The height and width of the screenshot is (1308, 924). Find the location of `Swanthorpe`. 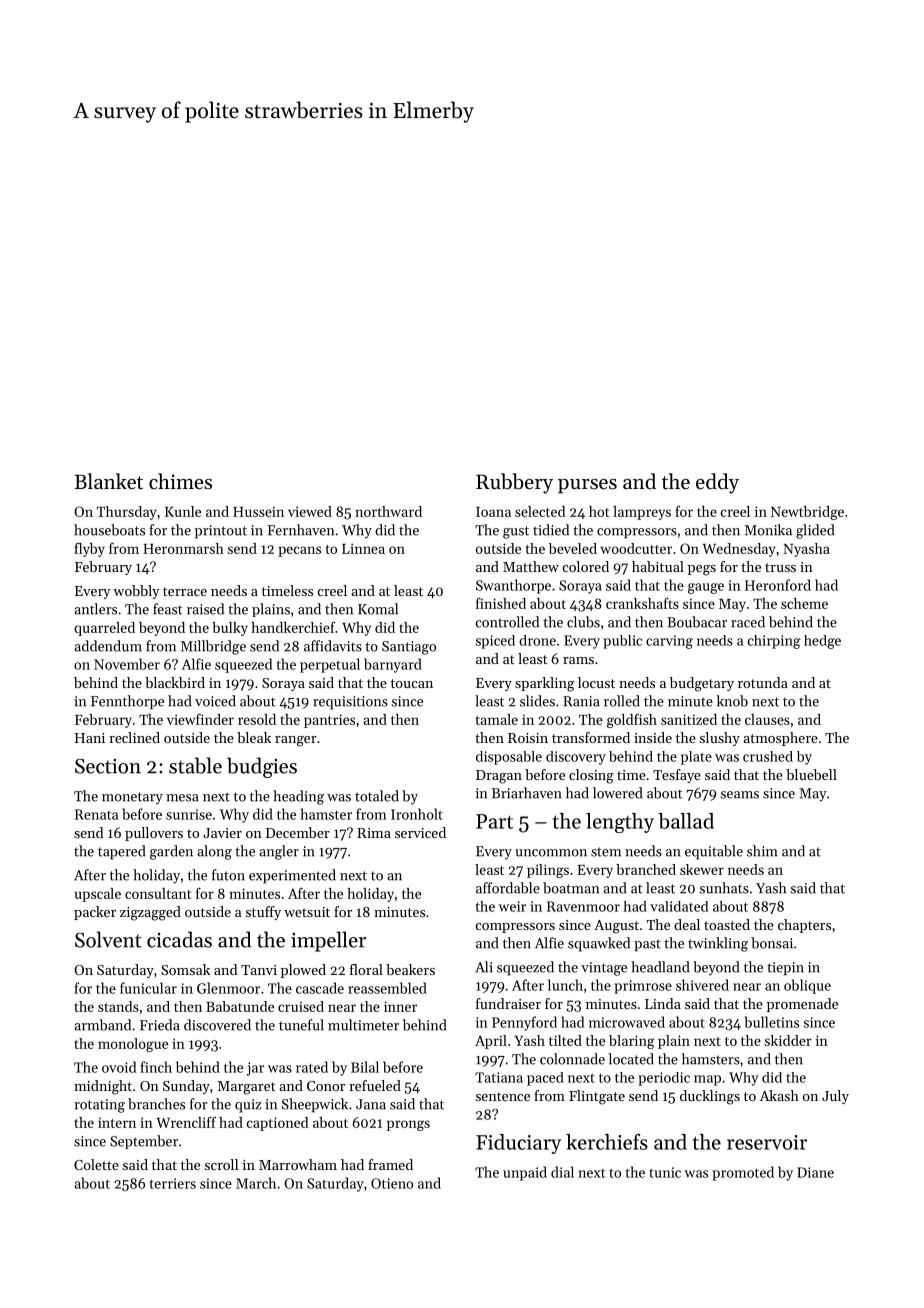

Swanthorpe is located at coordinates (513, 586).
